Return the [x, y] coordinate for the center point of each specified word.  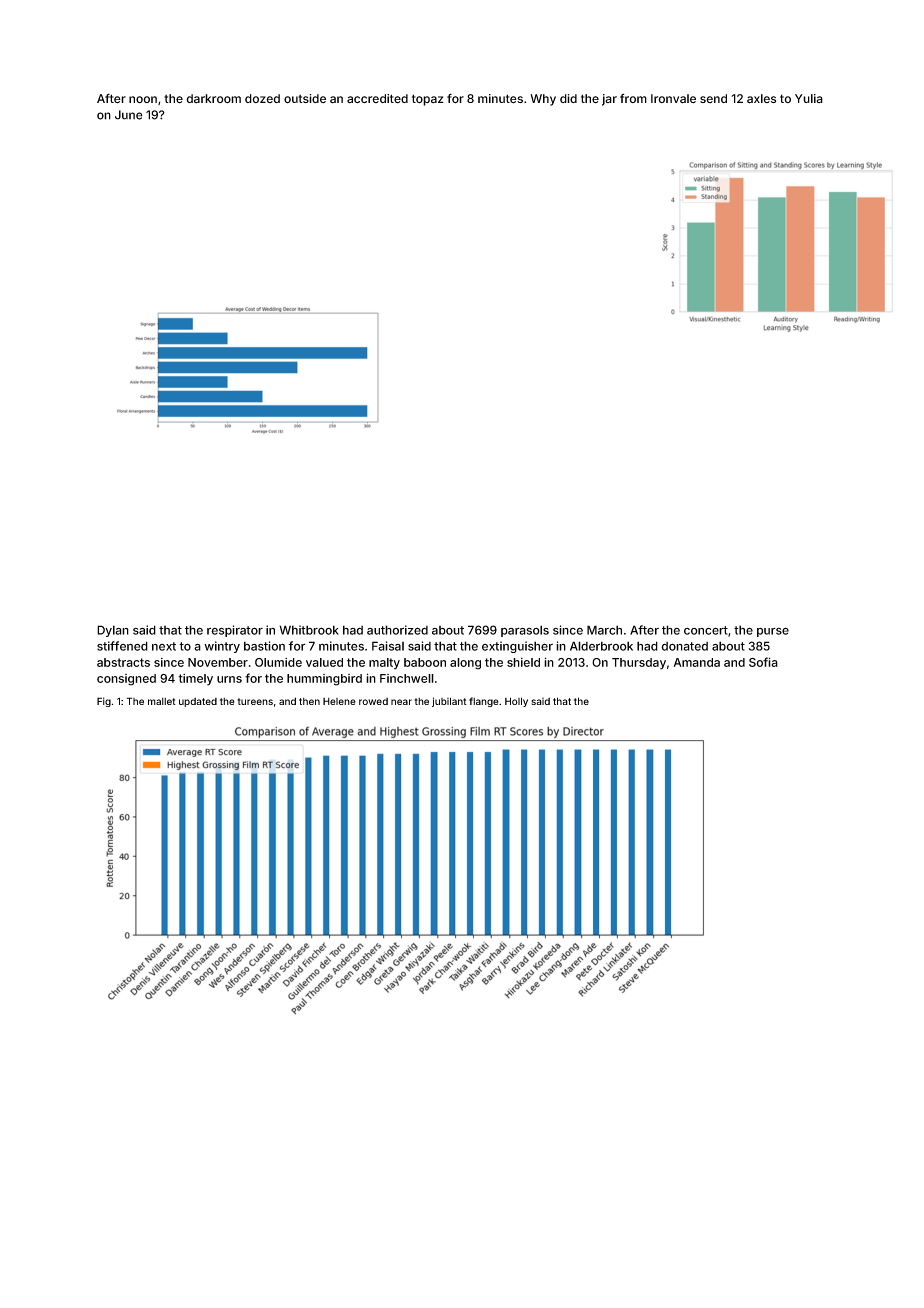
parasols [525, 631]
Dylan [113, 631]
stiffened [122, 646]
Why [543, 100]
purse [773, 632]
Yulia [809, 98]
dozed [262, 98]
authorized [397, 630]
